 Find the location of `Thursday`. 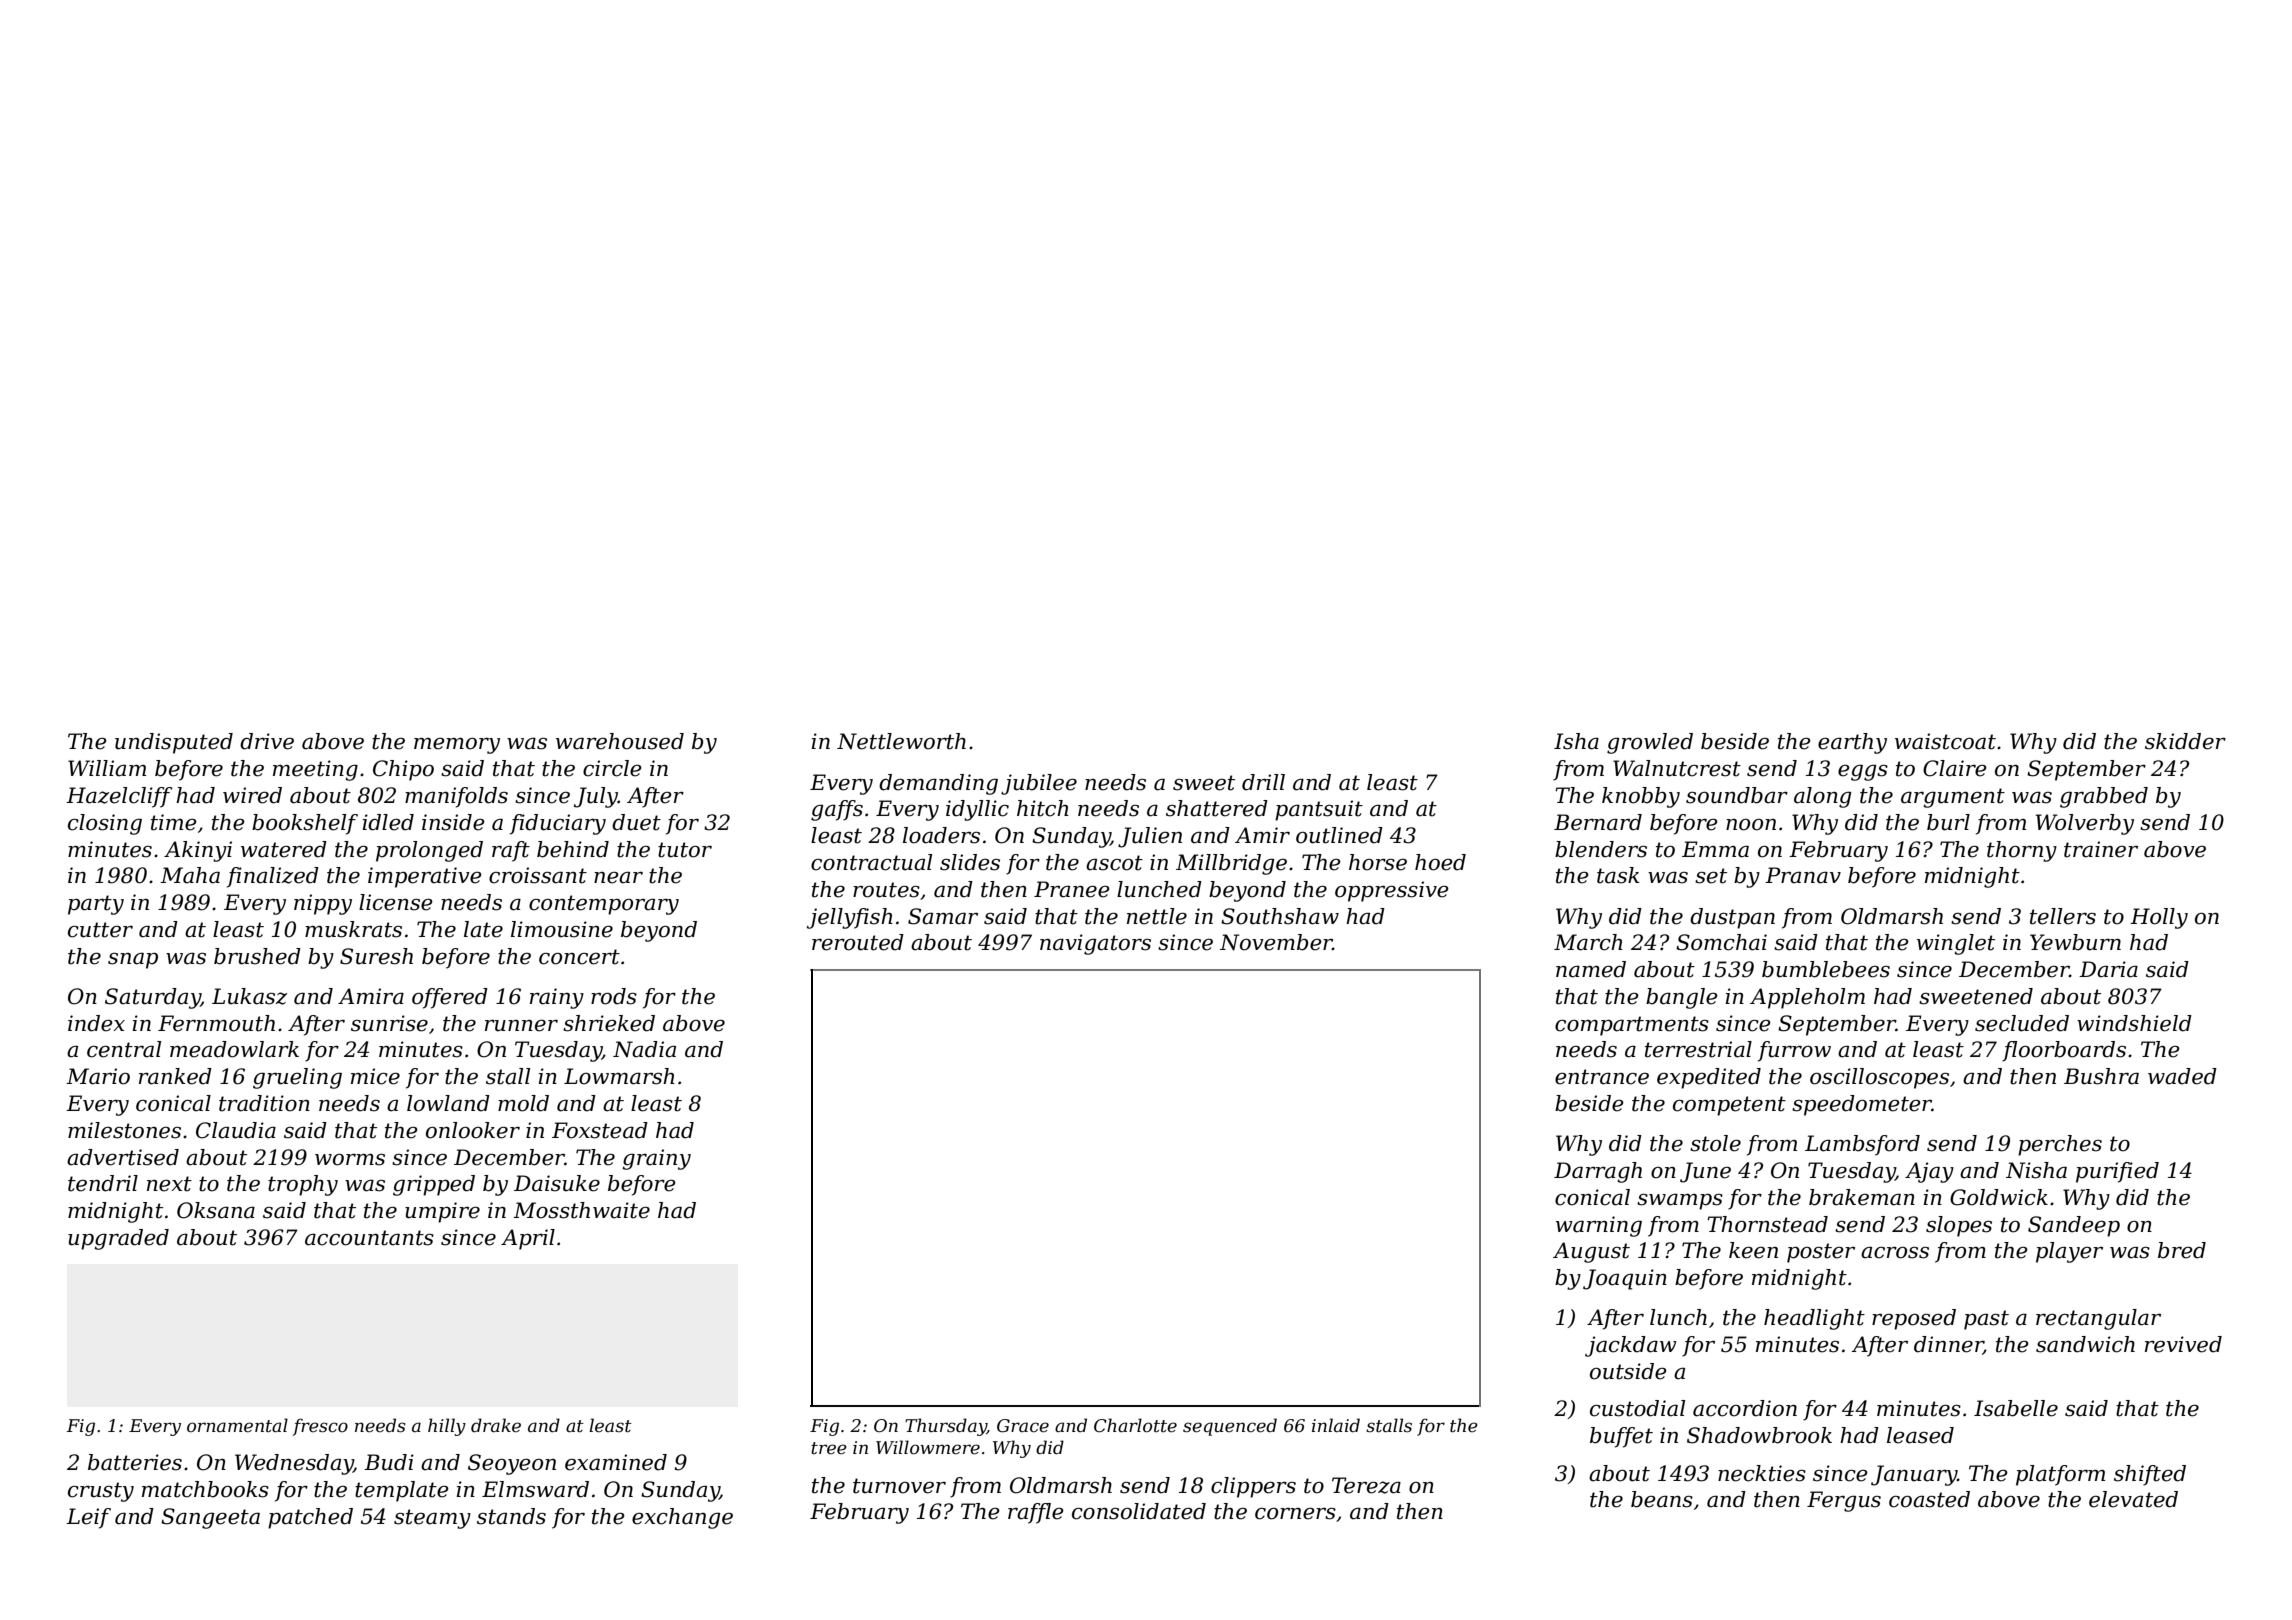

Thursday is located at coordinates (946, 1427).
